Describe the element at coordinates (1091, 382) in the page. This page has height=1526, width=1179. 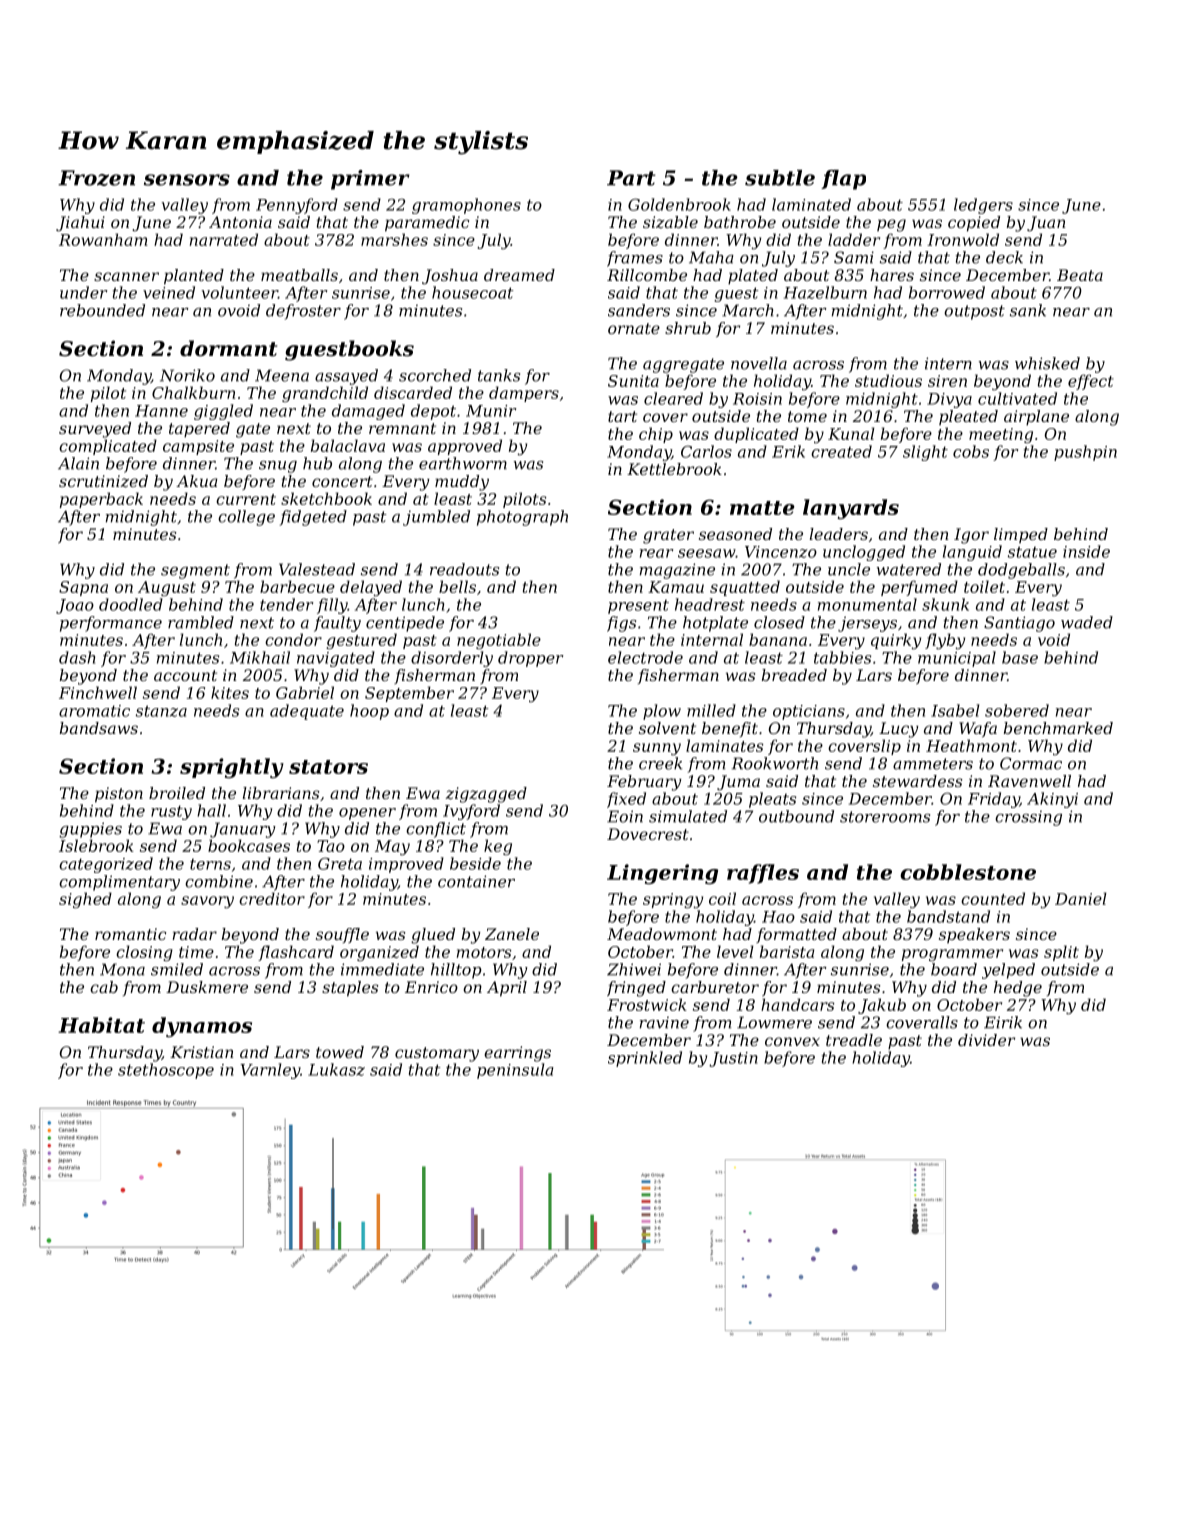
I see `effect` at that location.
